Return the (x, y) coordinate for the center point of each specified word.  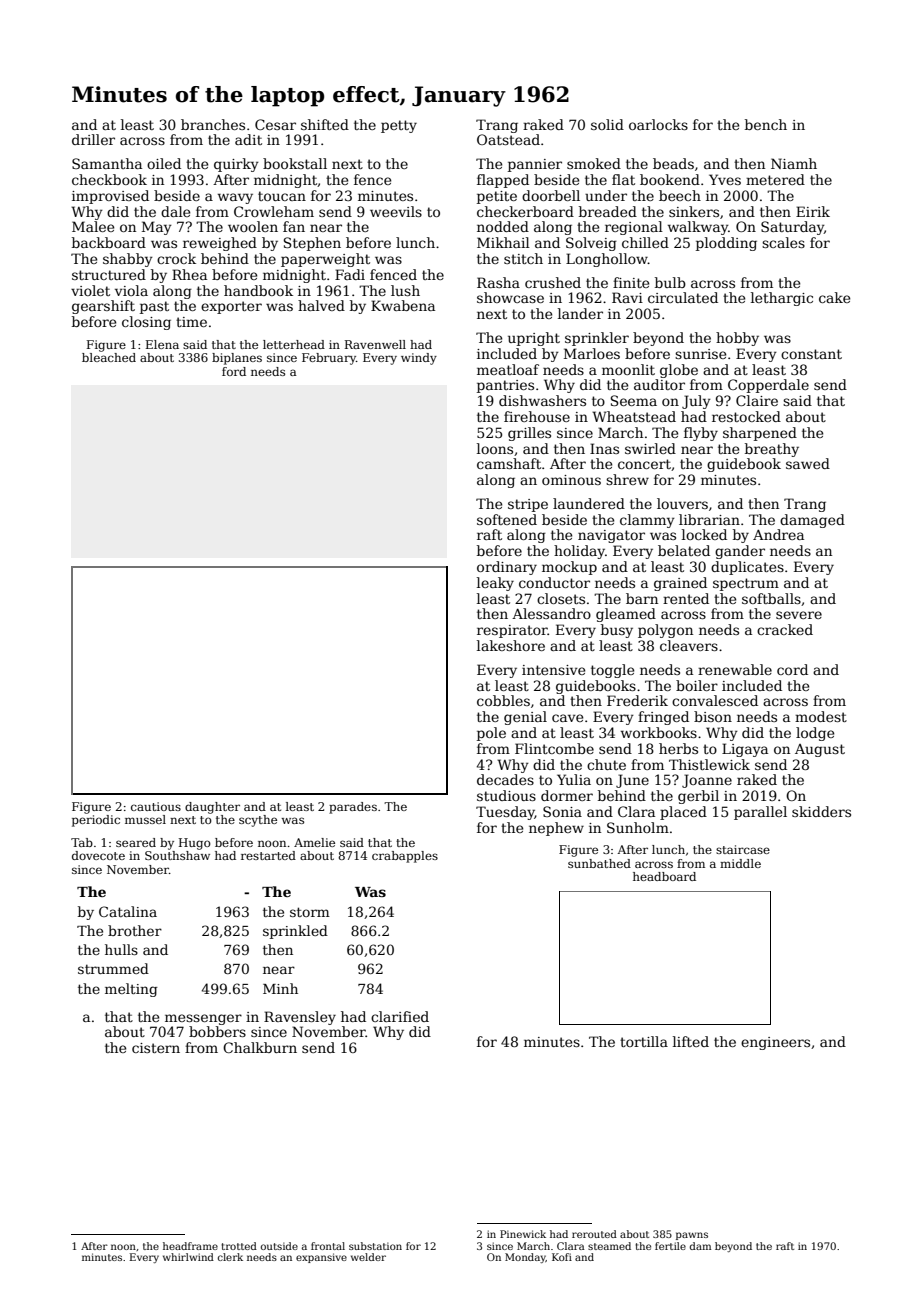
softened (507, 519)
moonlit (628, 369)
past (154, 307)
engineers (775, 1043)
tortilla (644, 1041)
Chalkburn (260, 1047)
